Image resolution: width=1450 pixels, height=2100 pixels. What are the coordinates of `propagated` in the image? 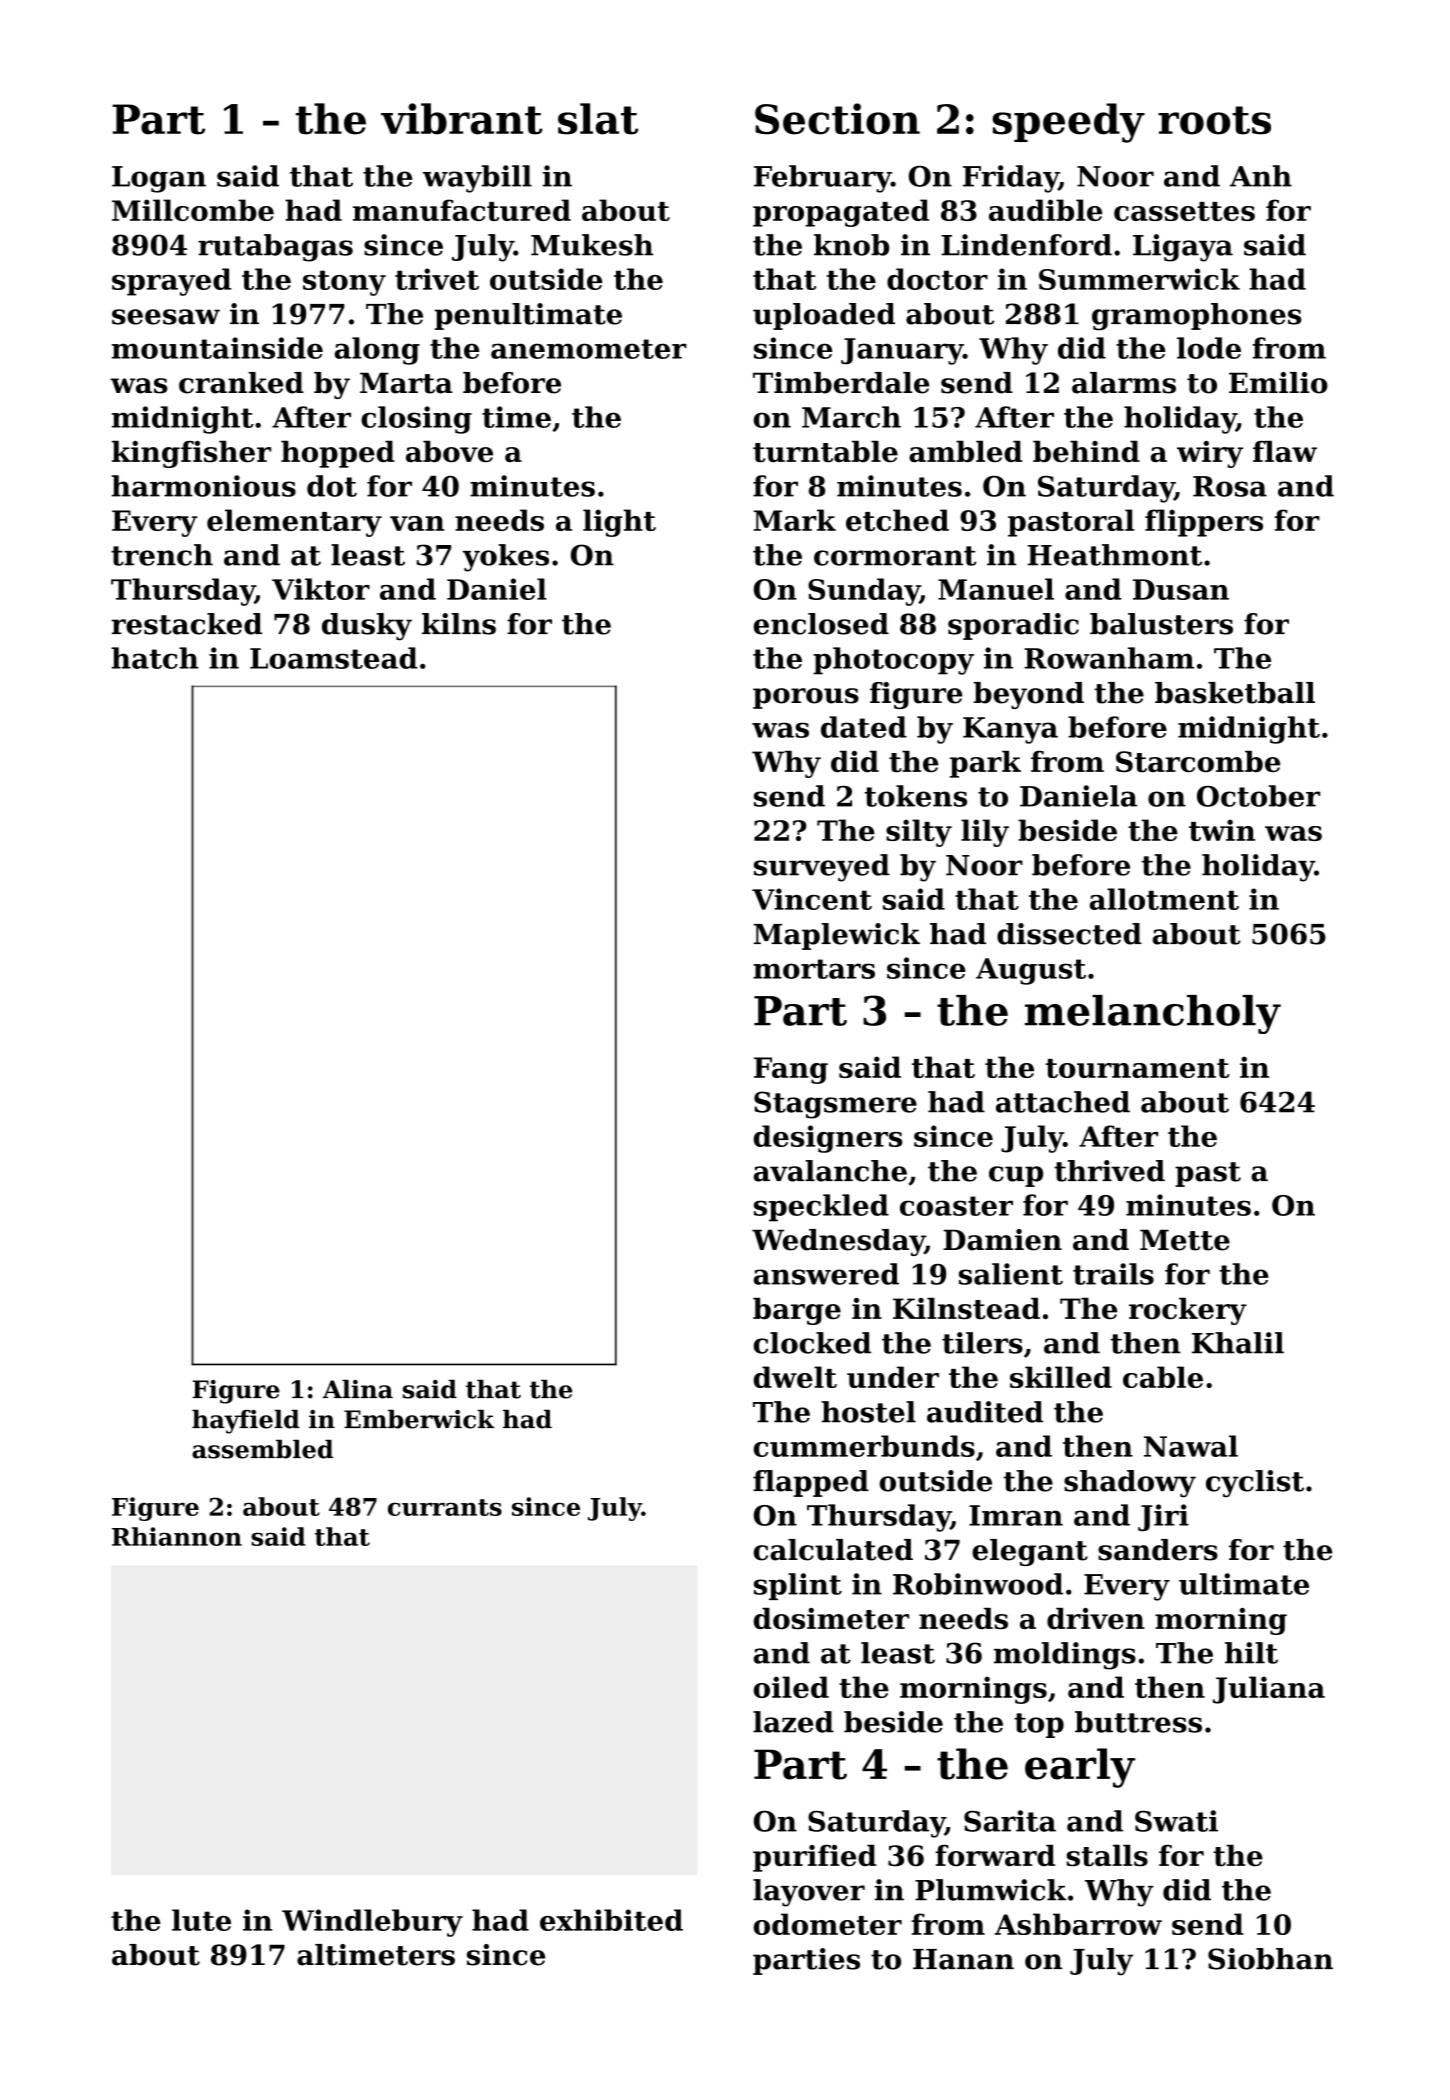 It's located at (841, 213).
